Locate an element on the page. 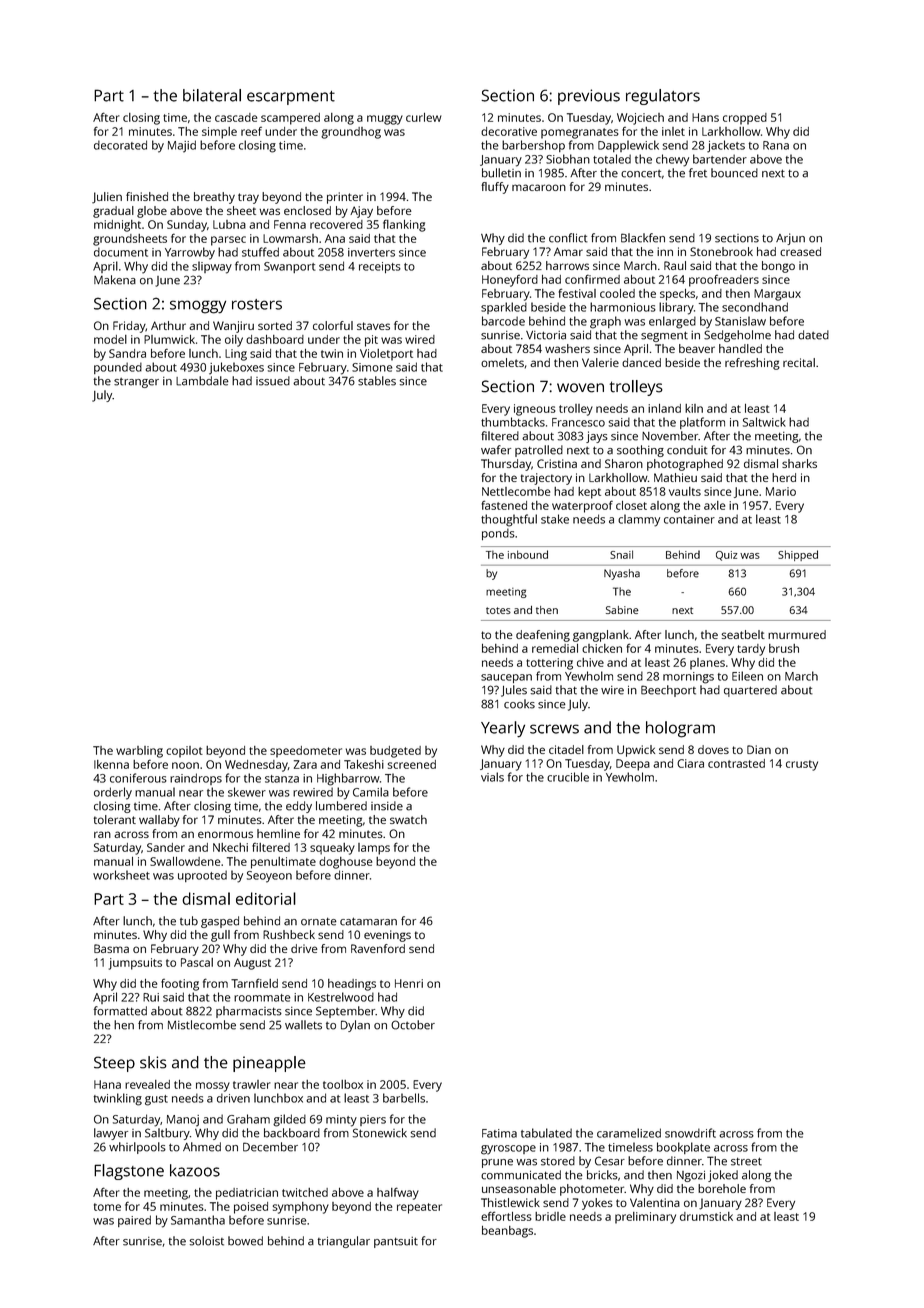  decorated is located at coordinates (120, 145).
